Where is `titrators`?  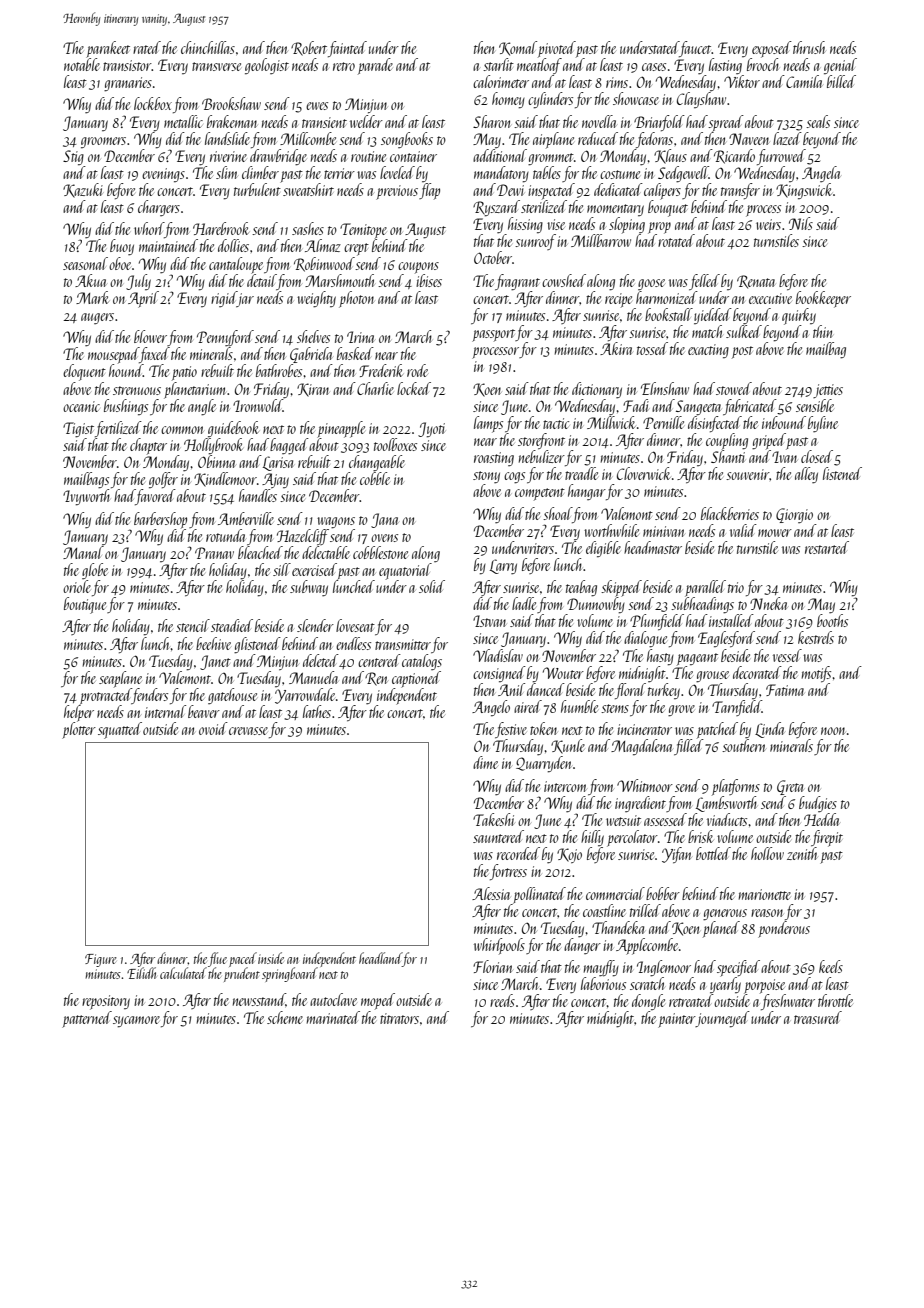 titrators is located at coordinates (399, 1018).
